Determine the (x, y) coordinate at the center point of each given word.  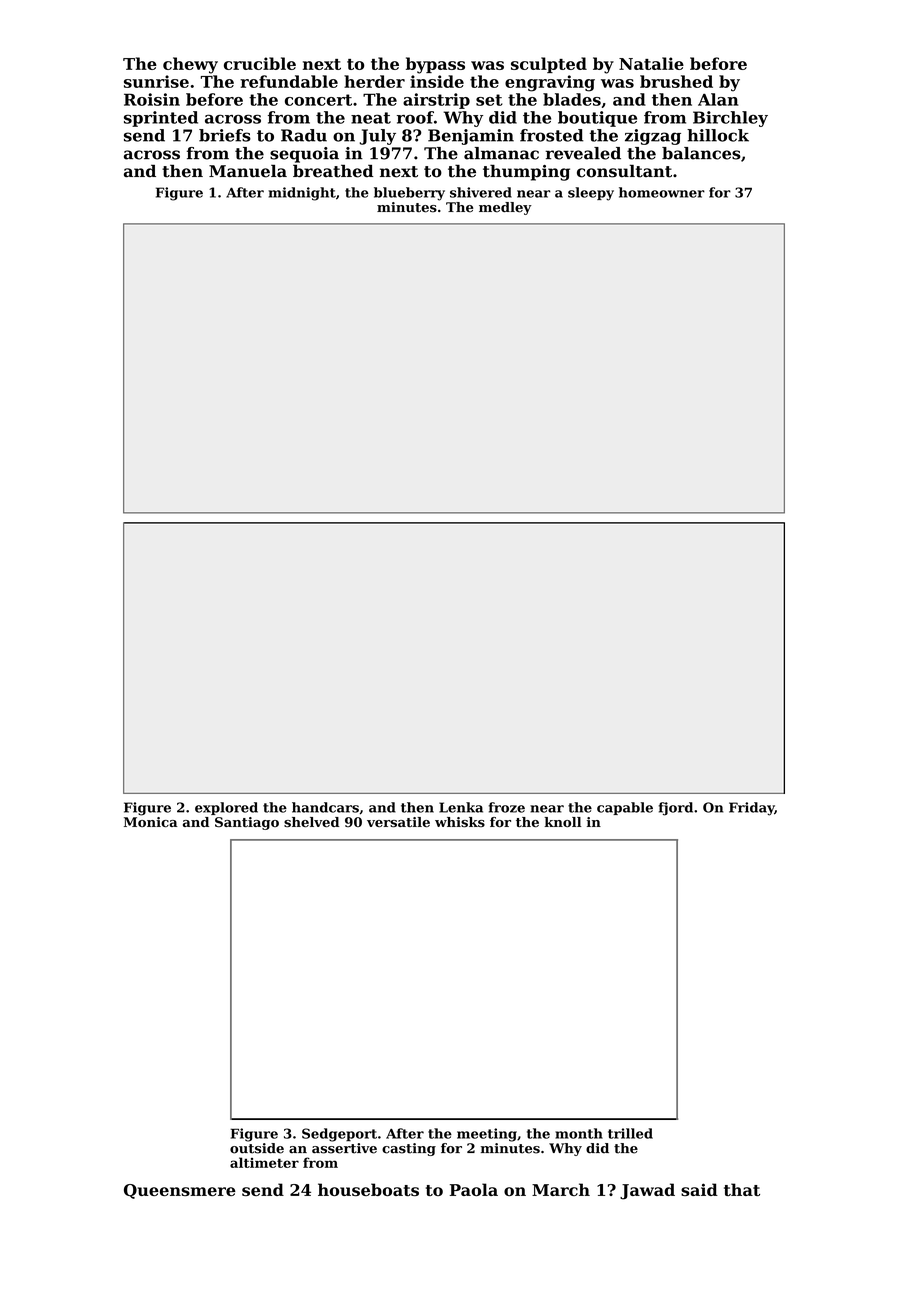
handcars (325, 807)
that (742, 1189)
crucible (260, 63)
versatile (398, 822)
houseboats (368, 1189)
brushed (676, 81)
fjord (676, 809)
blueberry (409, 194)
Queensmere (180, 1191)
